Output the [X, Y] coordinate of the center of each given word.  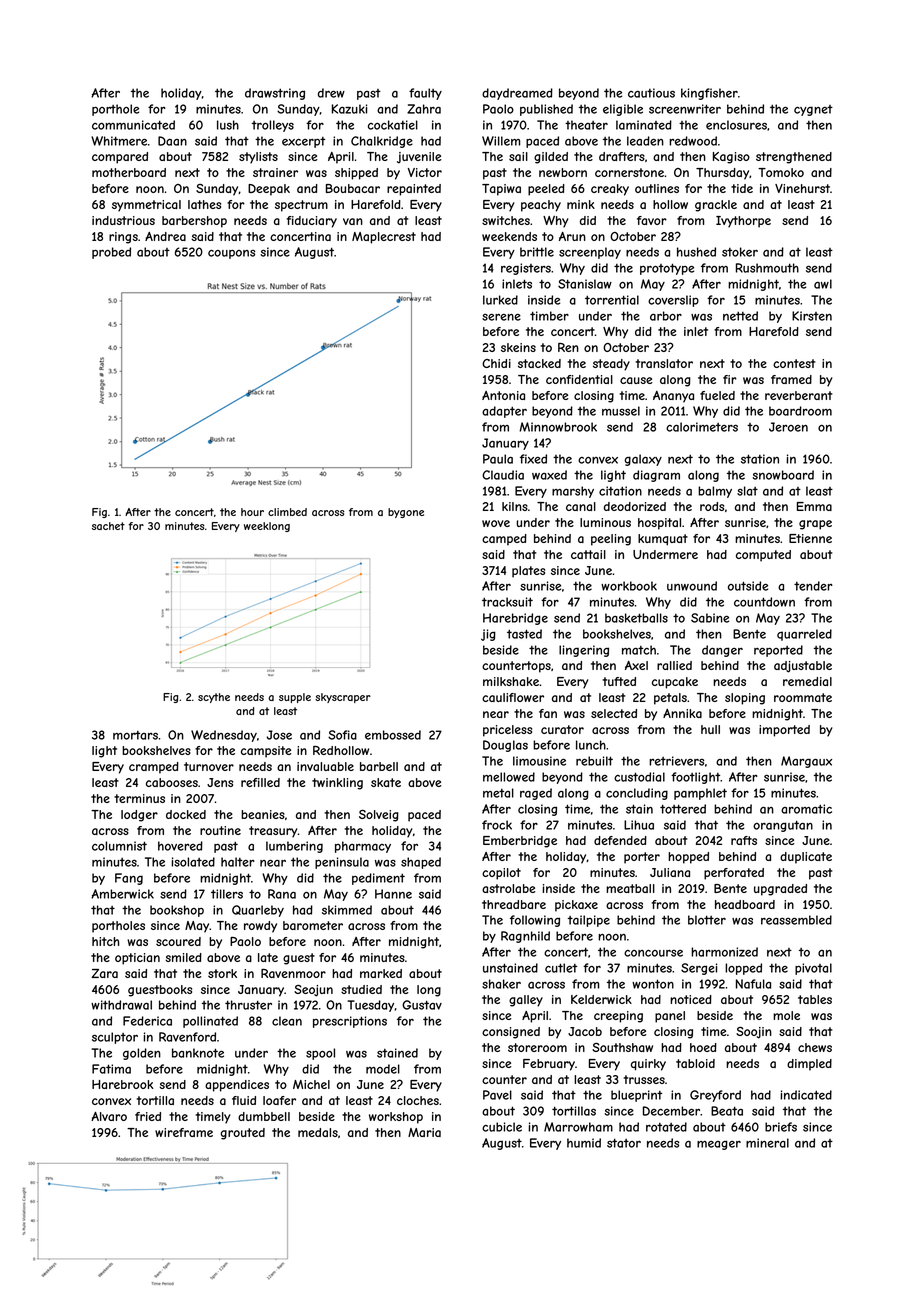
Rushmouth [767, 268]
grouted [243, 1134]
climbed [287, 512]
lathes [204, 204]
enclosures [736, 125]
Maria [424, 1132]
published [546, 110]
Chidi [496, 363]
